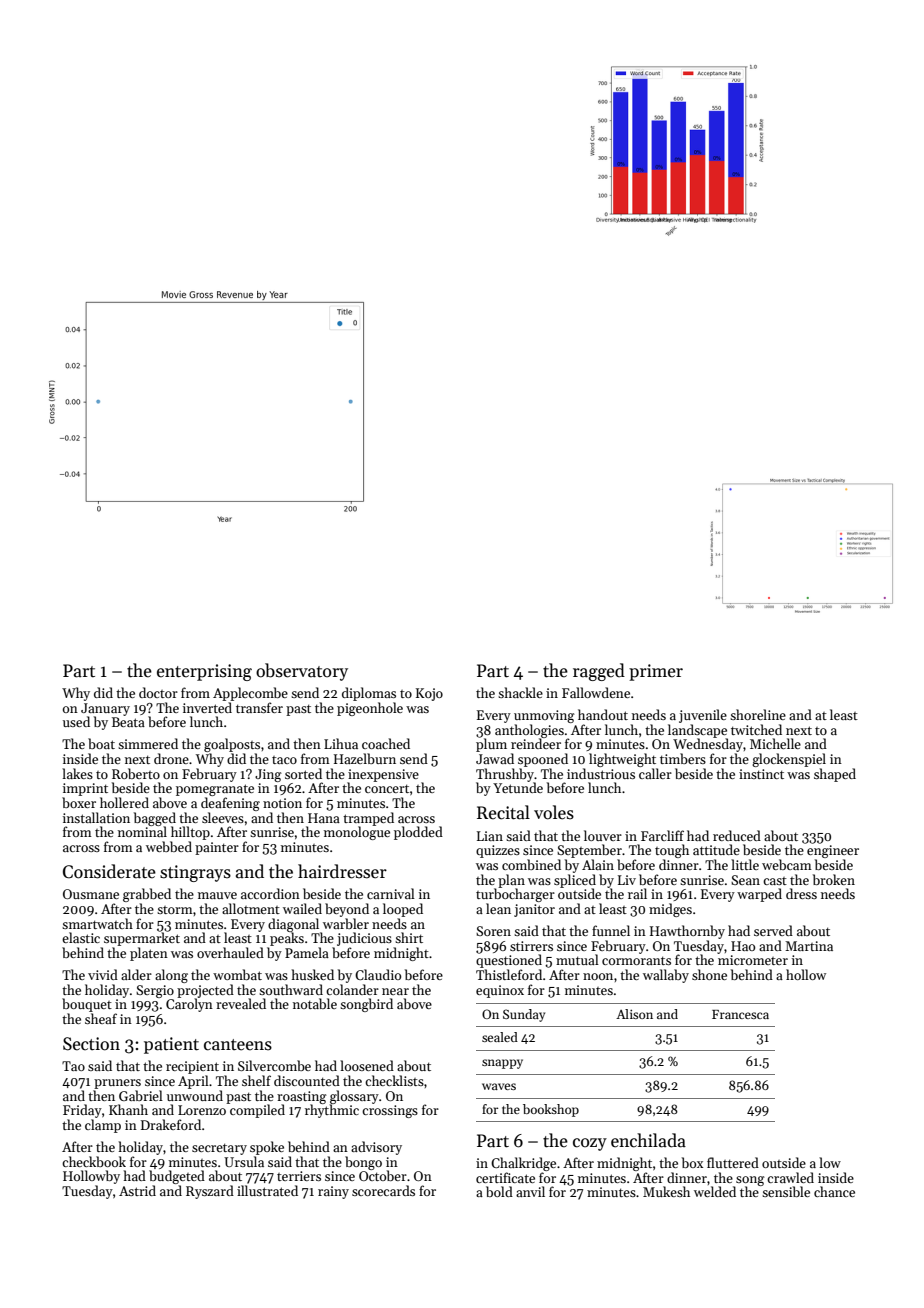 The height and width of the screenshot is (1308, 924). What do you see at coordinates (758, 714) in the screenshot?
I see `shoreline` at bounding box center [758, 714].
